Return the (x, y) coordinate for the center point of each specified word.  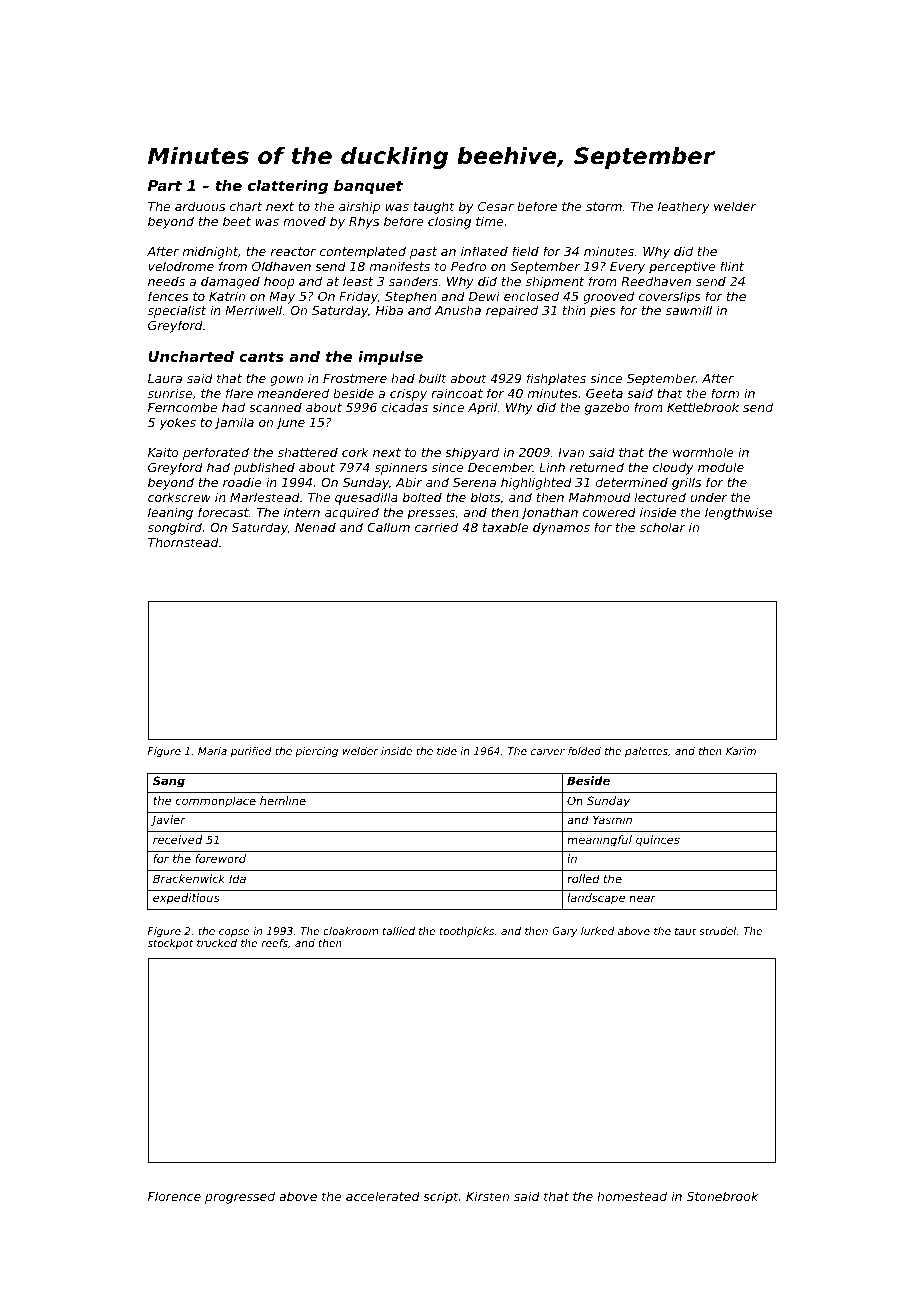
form (725, 393)
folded (584, 751)
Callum (388, 527)
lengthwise (738, 513)
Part (165, 185)
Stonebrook (722, 1196)
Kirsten (487, 1196)
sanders (413, 281)
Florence (174, 1196)
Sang (169, 782)
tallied (399, 931)
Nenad (315, 527)
